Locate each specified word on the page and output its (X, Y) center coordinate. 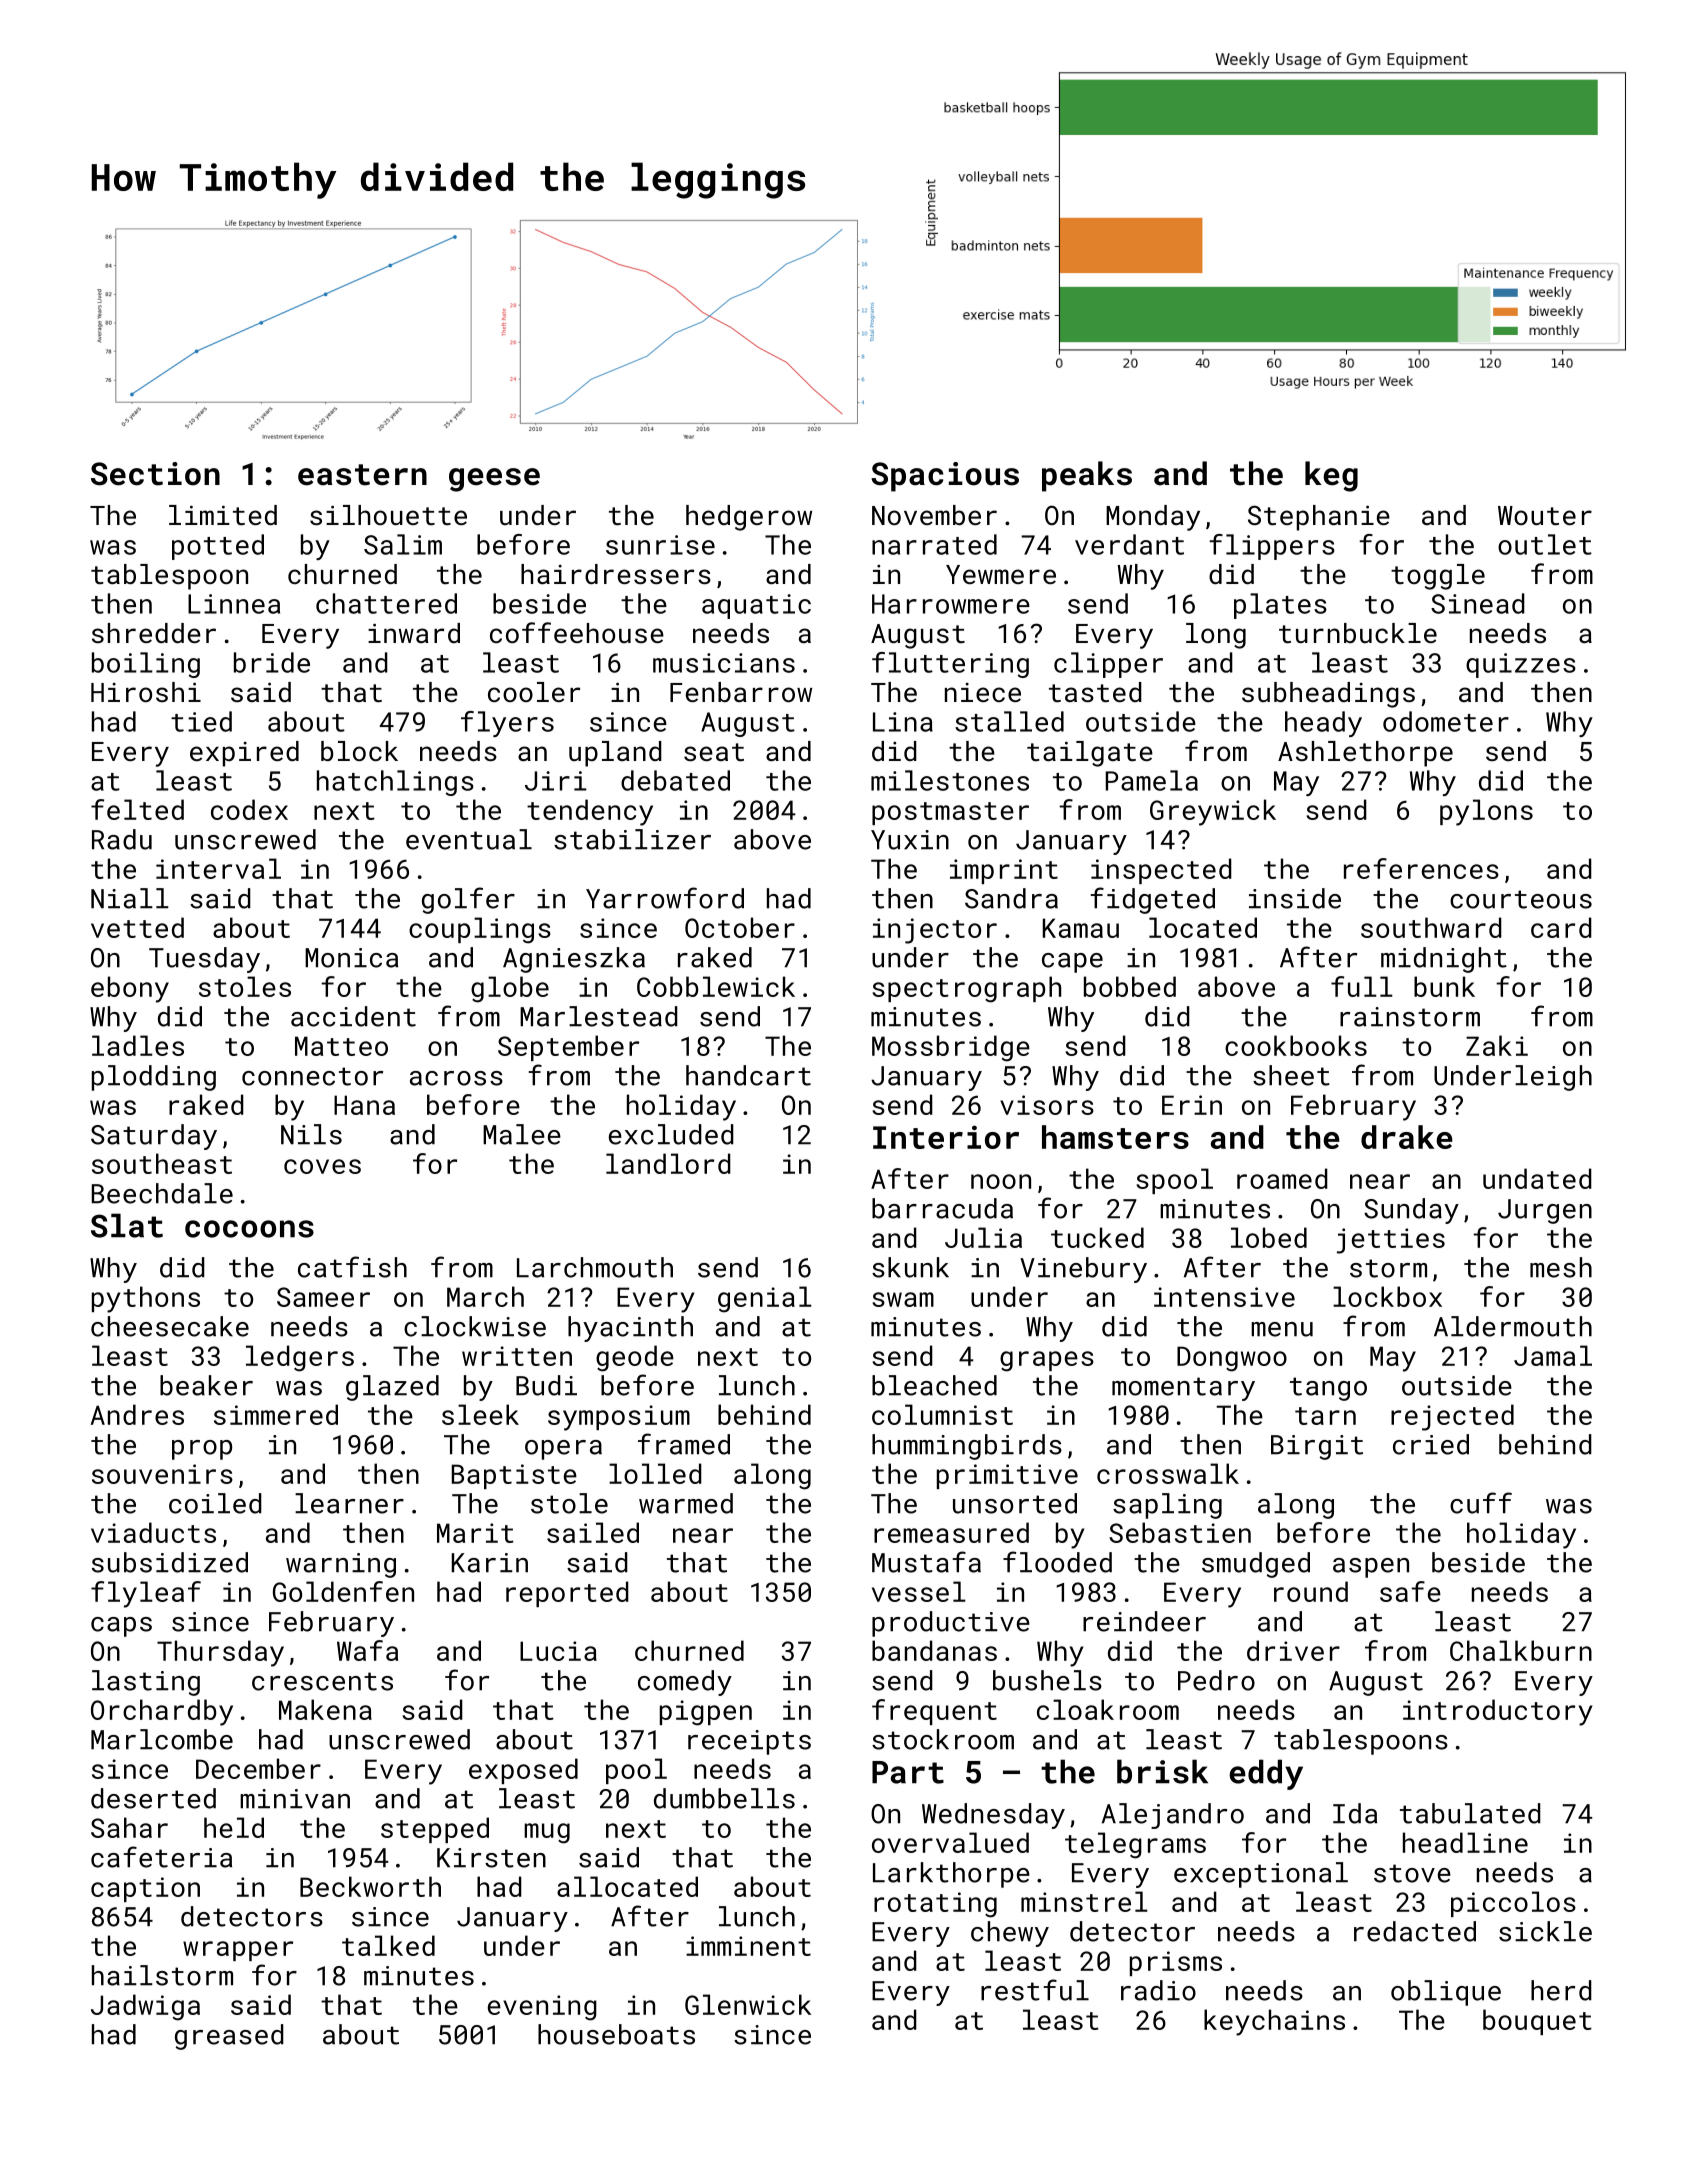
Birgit (1317, 1447)
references (1421, 868)
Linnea (234, 604)
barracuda (942, 1208)
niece (983, 692)
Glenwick (748, 2004)
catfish (352, 1267)
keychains (1274, 2022)
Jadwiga (145, 2007)
